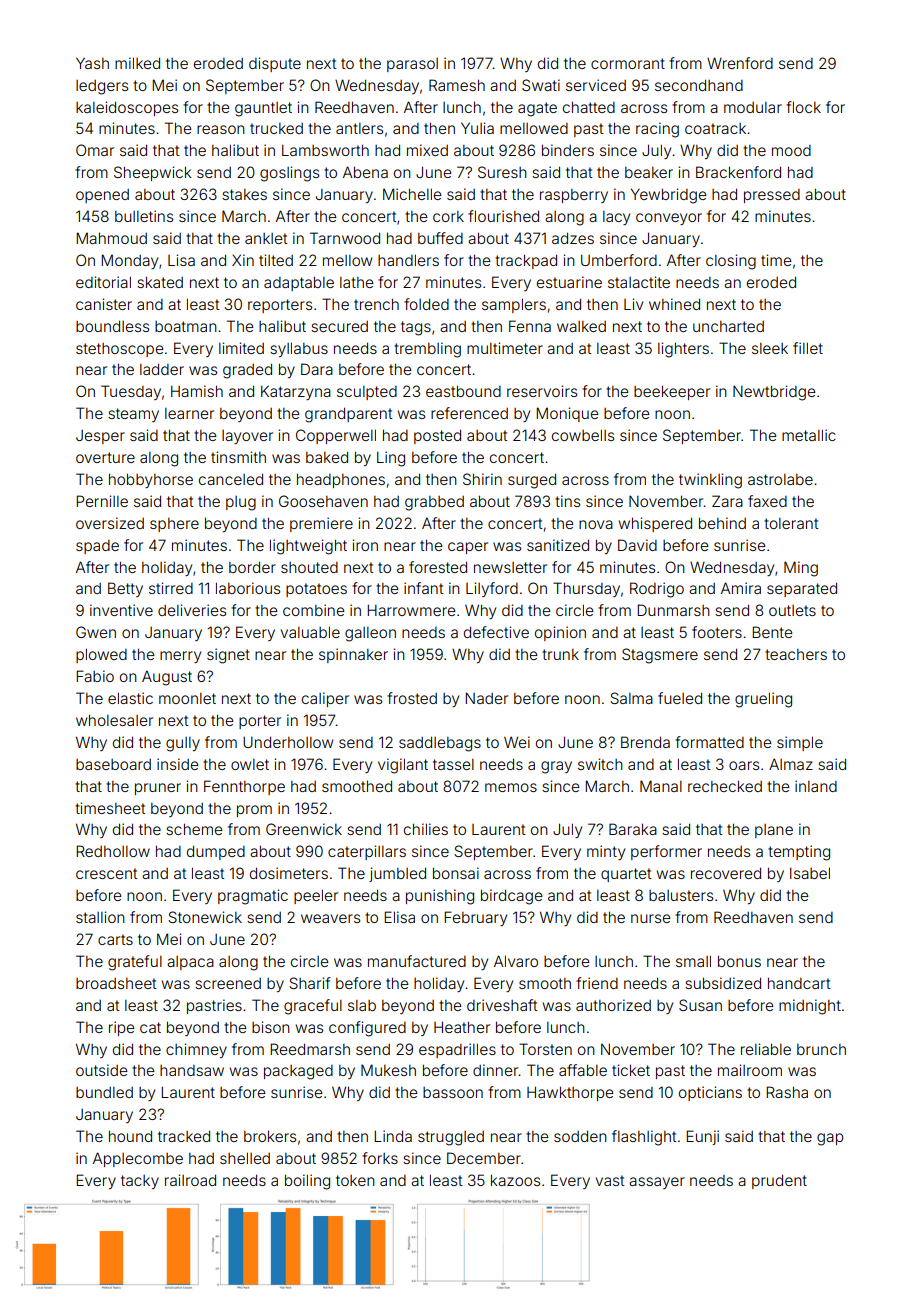  What do you see at coordinates (412, 65) in the page?
I see `parasol` at bounding box center [412, 65].
